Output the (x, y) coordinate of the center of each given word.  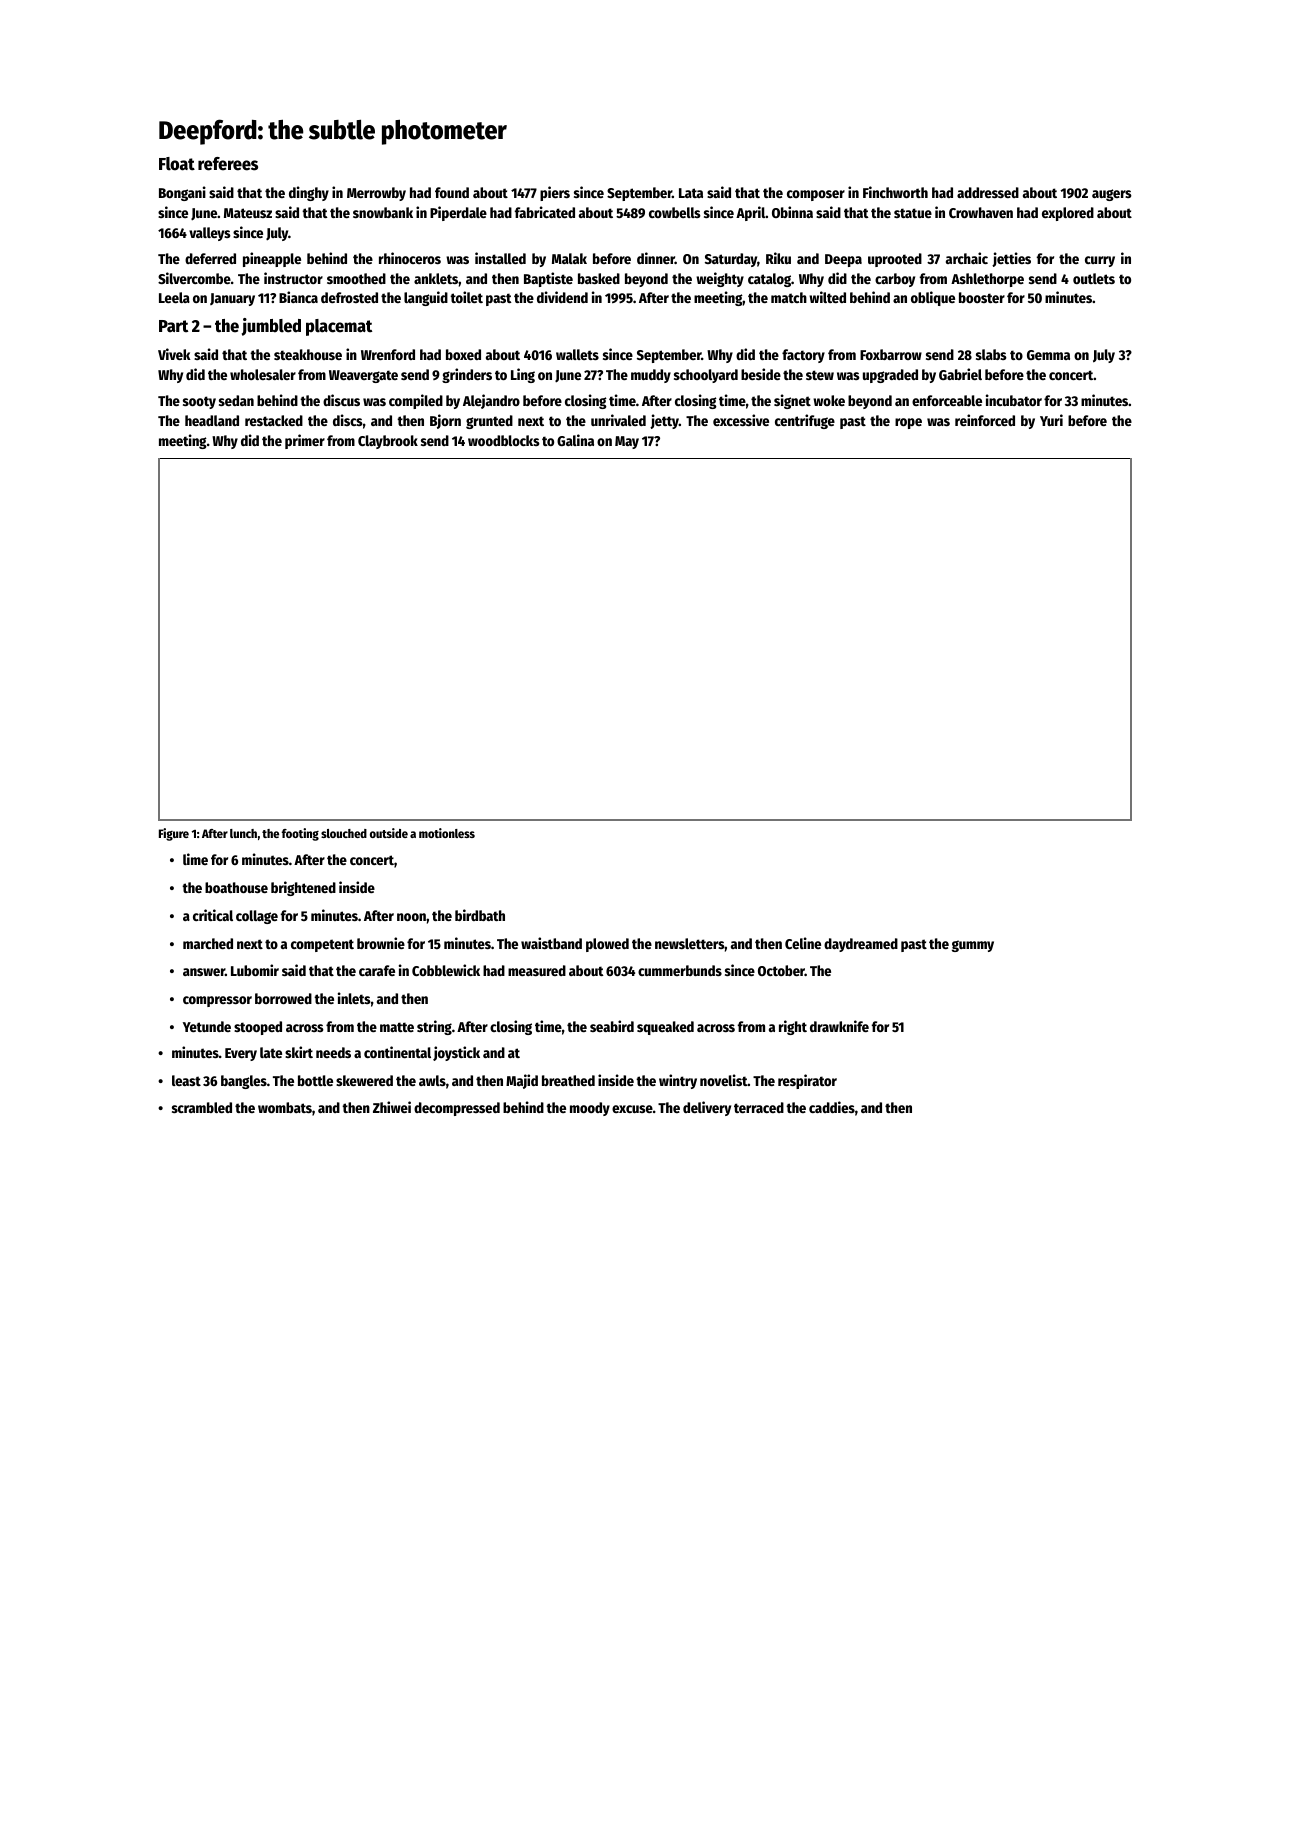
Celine (803, 943)
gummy (973, 946)
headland (212, 420)
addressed (988, 192)
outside (389, 833)
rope (908, 423)
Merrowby (376, 194)
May (627, 442)
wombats (285, 1107)
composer (816, 195)
